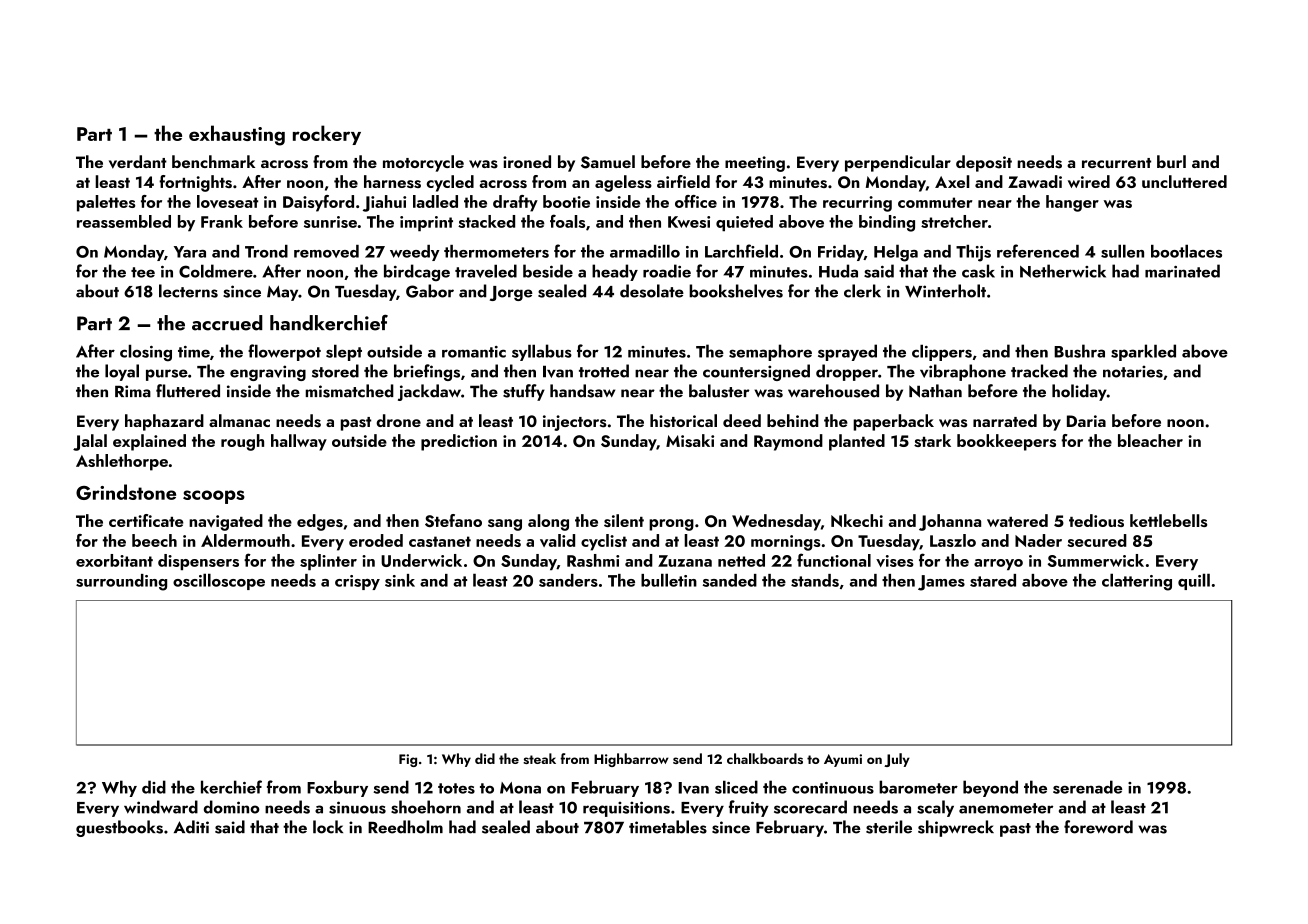  I want to click on rockery, so click(327, 135).
